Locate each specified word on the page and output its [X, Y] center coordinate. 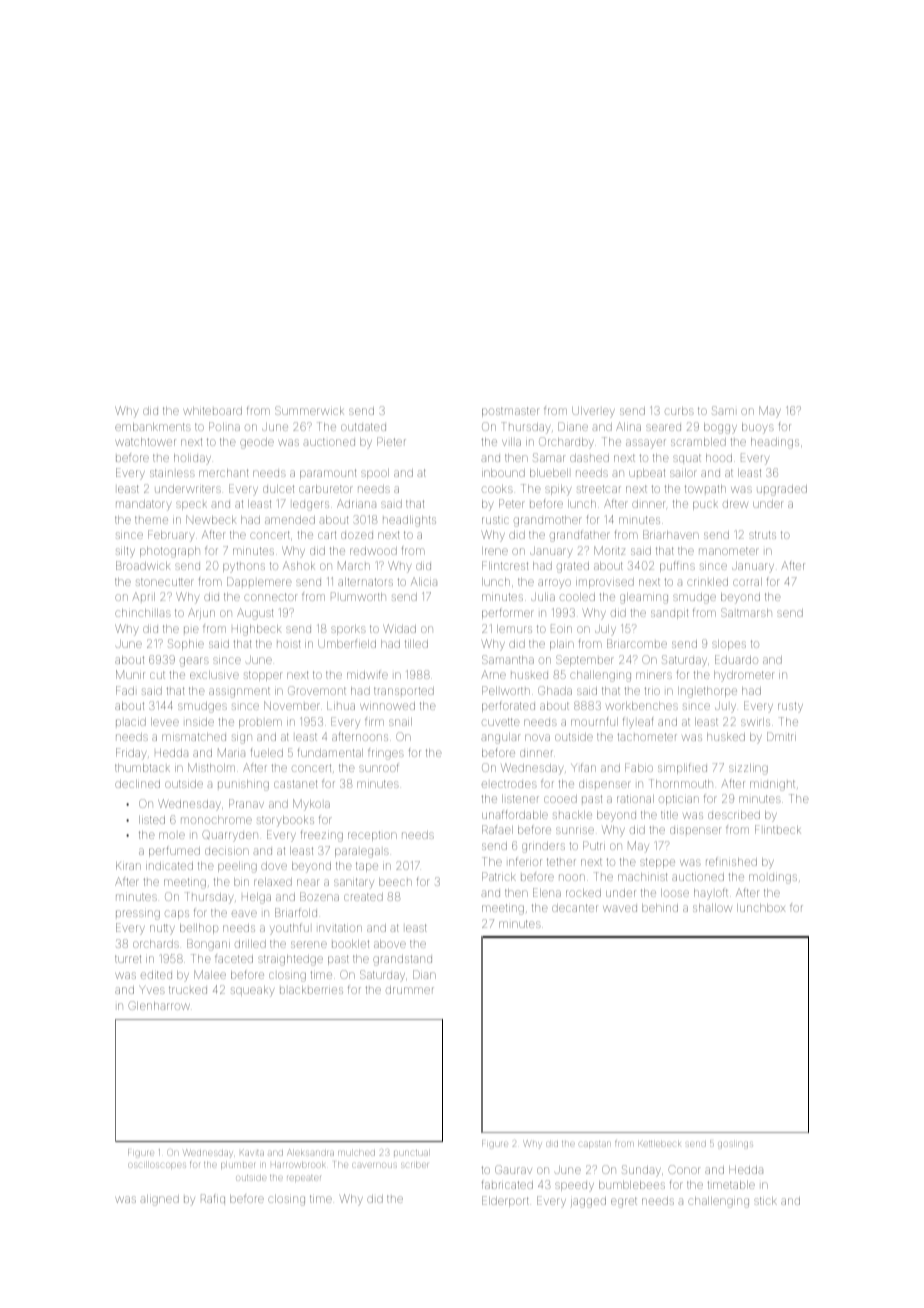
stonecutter [165, 582]
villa [511, 442]
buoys [758, 428]
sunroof [379, 768]
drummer [410, 990]
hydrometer [743, 676]
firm [374, 721]
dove [274, 866]
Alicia [424, 582]
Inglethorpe [707, 692]
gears [194, 662]
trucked [188, 990]
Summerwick [309, 410]
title [669, 815]
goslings [735, 1145]
